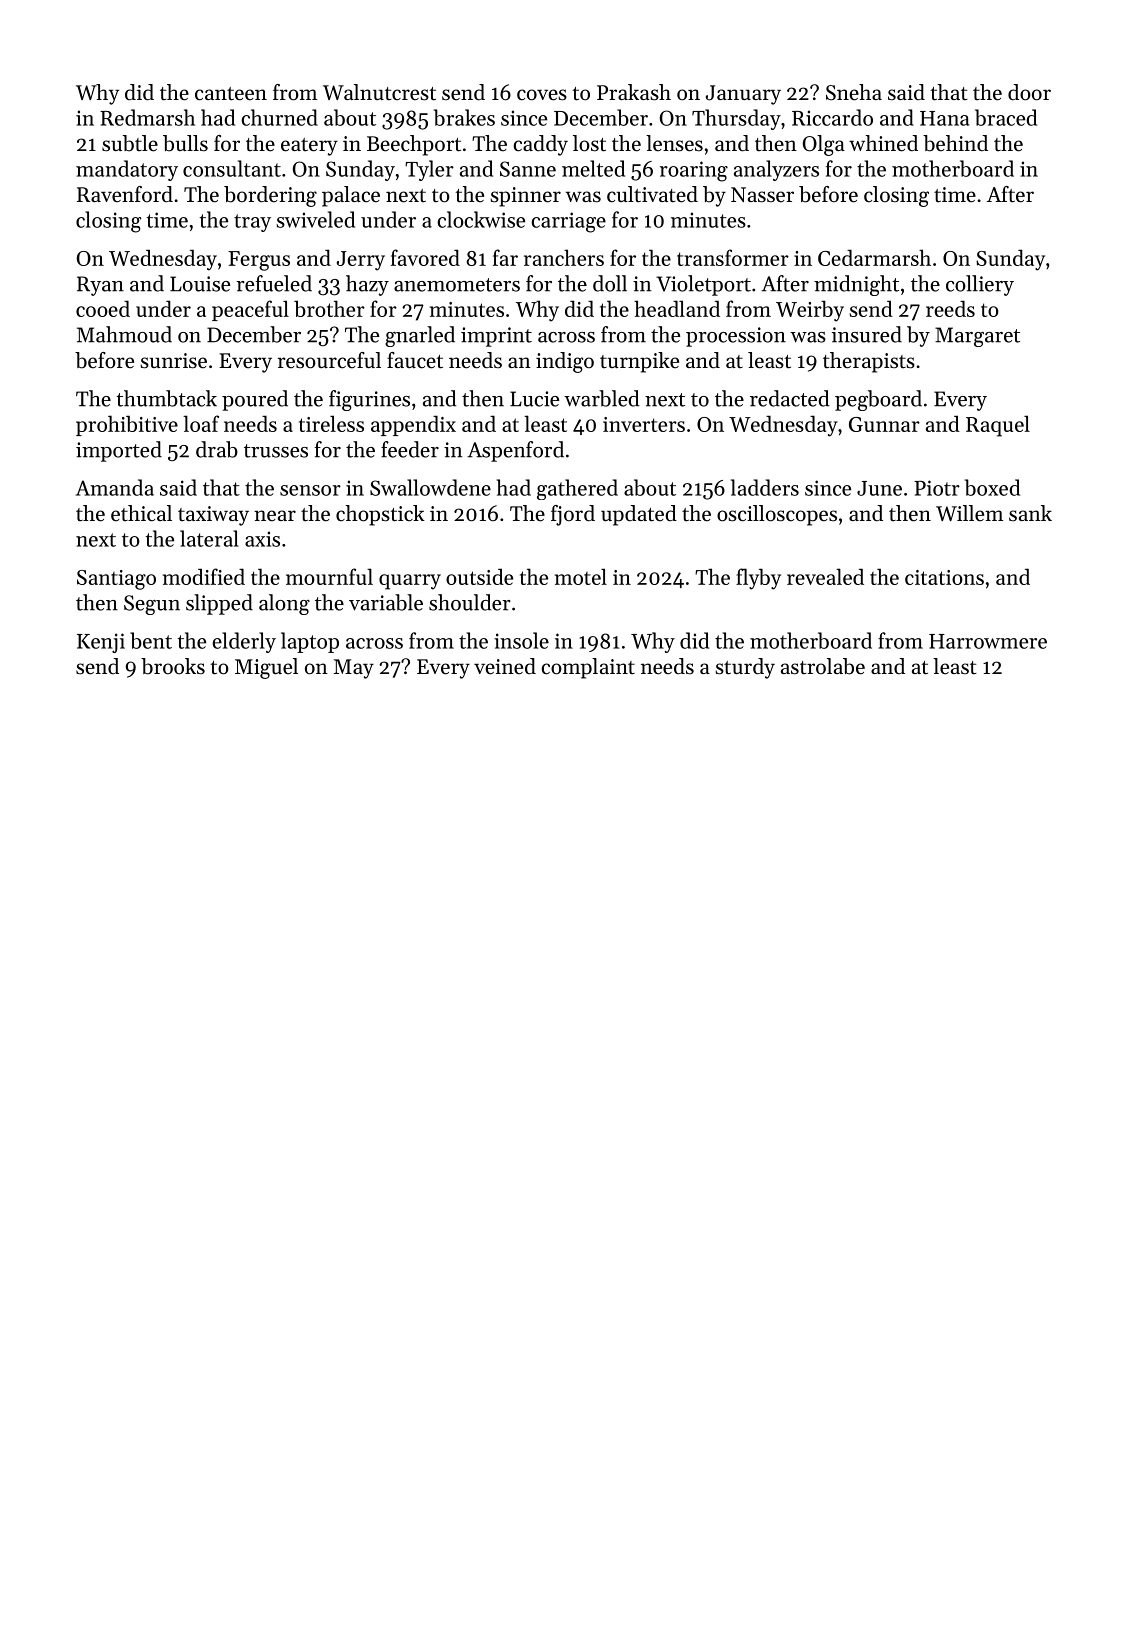  What do you see at coordinates (677, 308) in the screenshot?
I see `headland` at bounding box center [677, 308].
